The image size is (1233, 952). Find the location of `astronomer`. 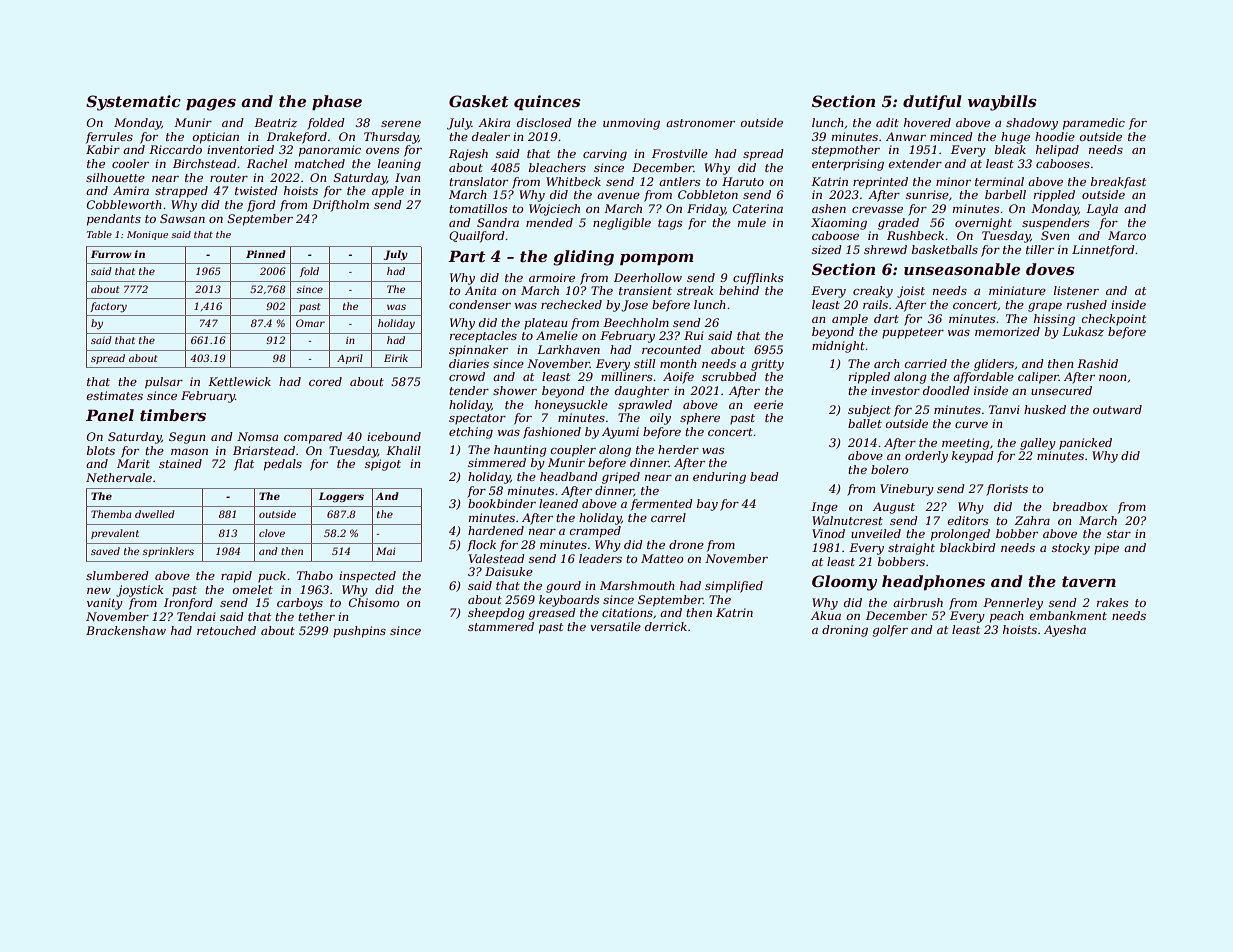

astronomer is located at coordinates (700, 123).
